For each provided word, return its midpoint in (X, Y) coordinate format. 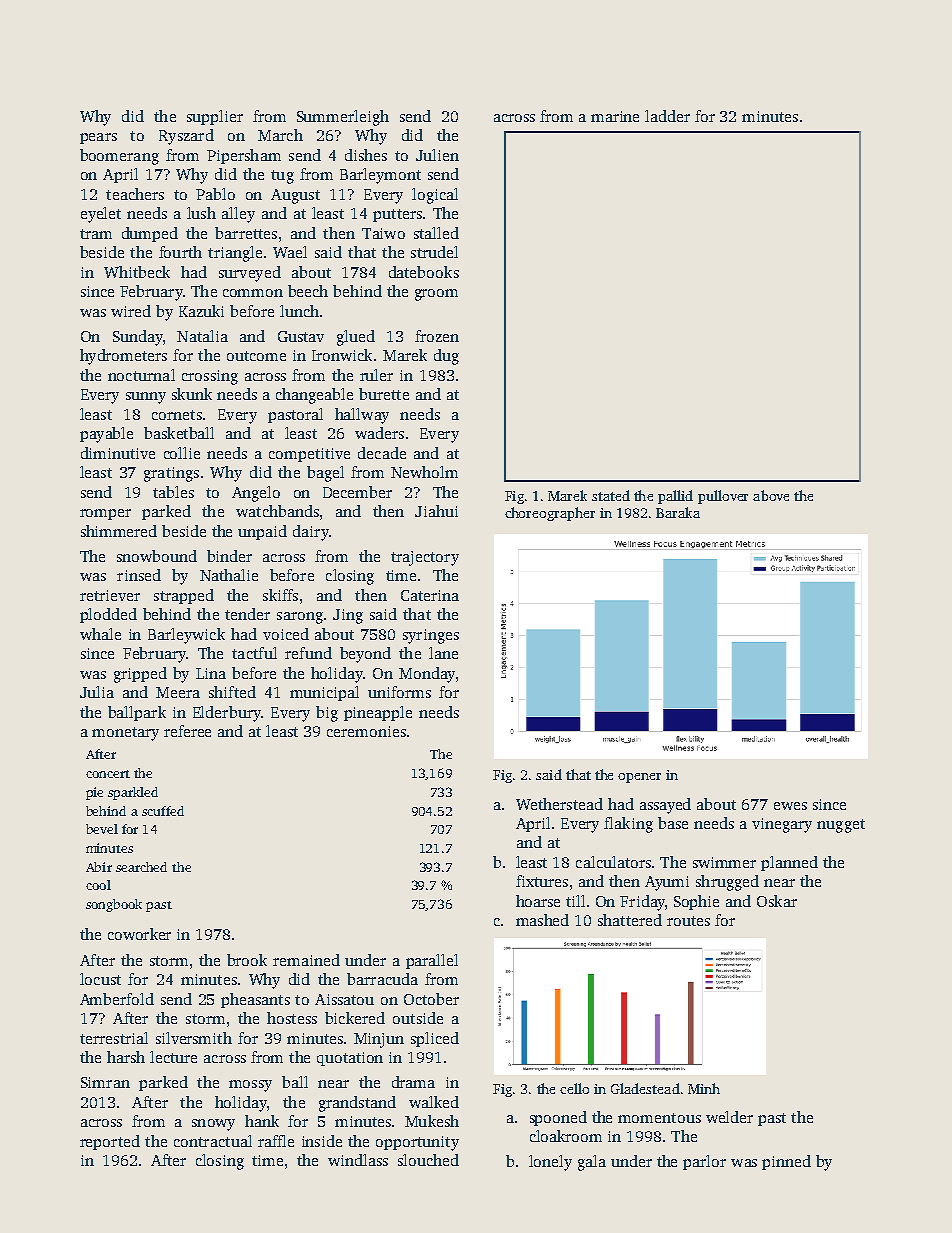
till (575, 901)
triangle (235, 254)
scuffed (163, 811)
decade (382, 453)
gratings (171, 474)
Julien (437, 155)
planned (789, 863)
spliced (435, 1039)
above (771, 495)
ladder (667, 116)
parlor (704, 1162)
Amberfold (117, 999)
